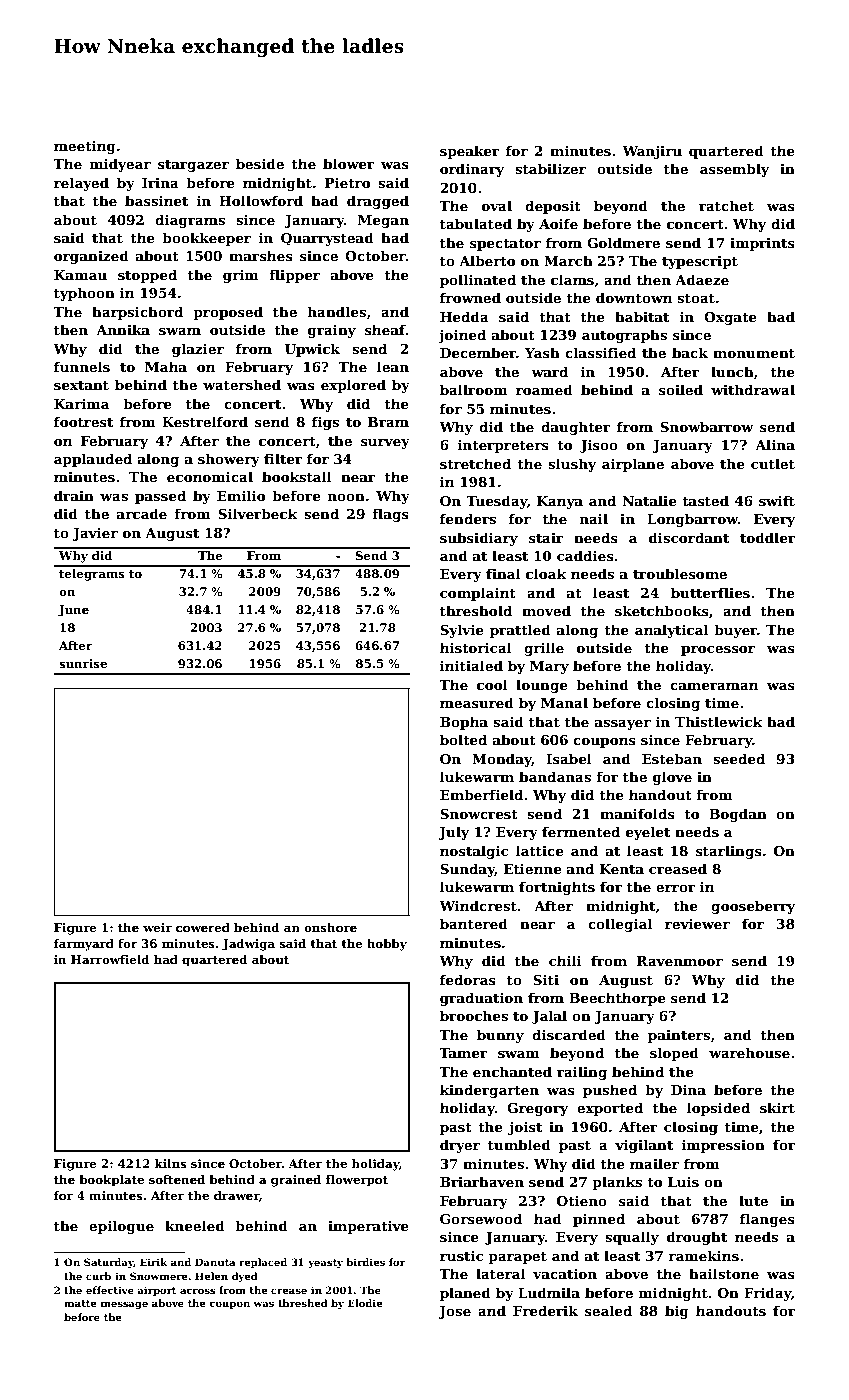 This screenshot has width=849, height=1400. Describe the element at coordinates (652, 152) in the screenshot. I see `Wanjiru` at that location.
